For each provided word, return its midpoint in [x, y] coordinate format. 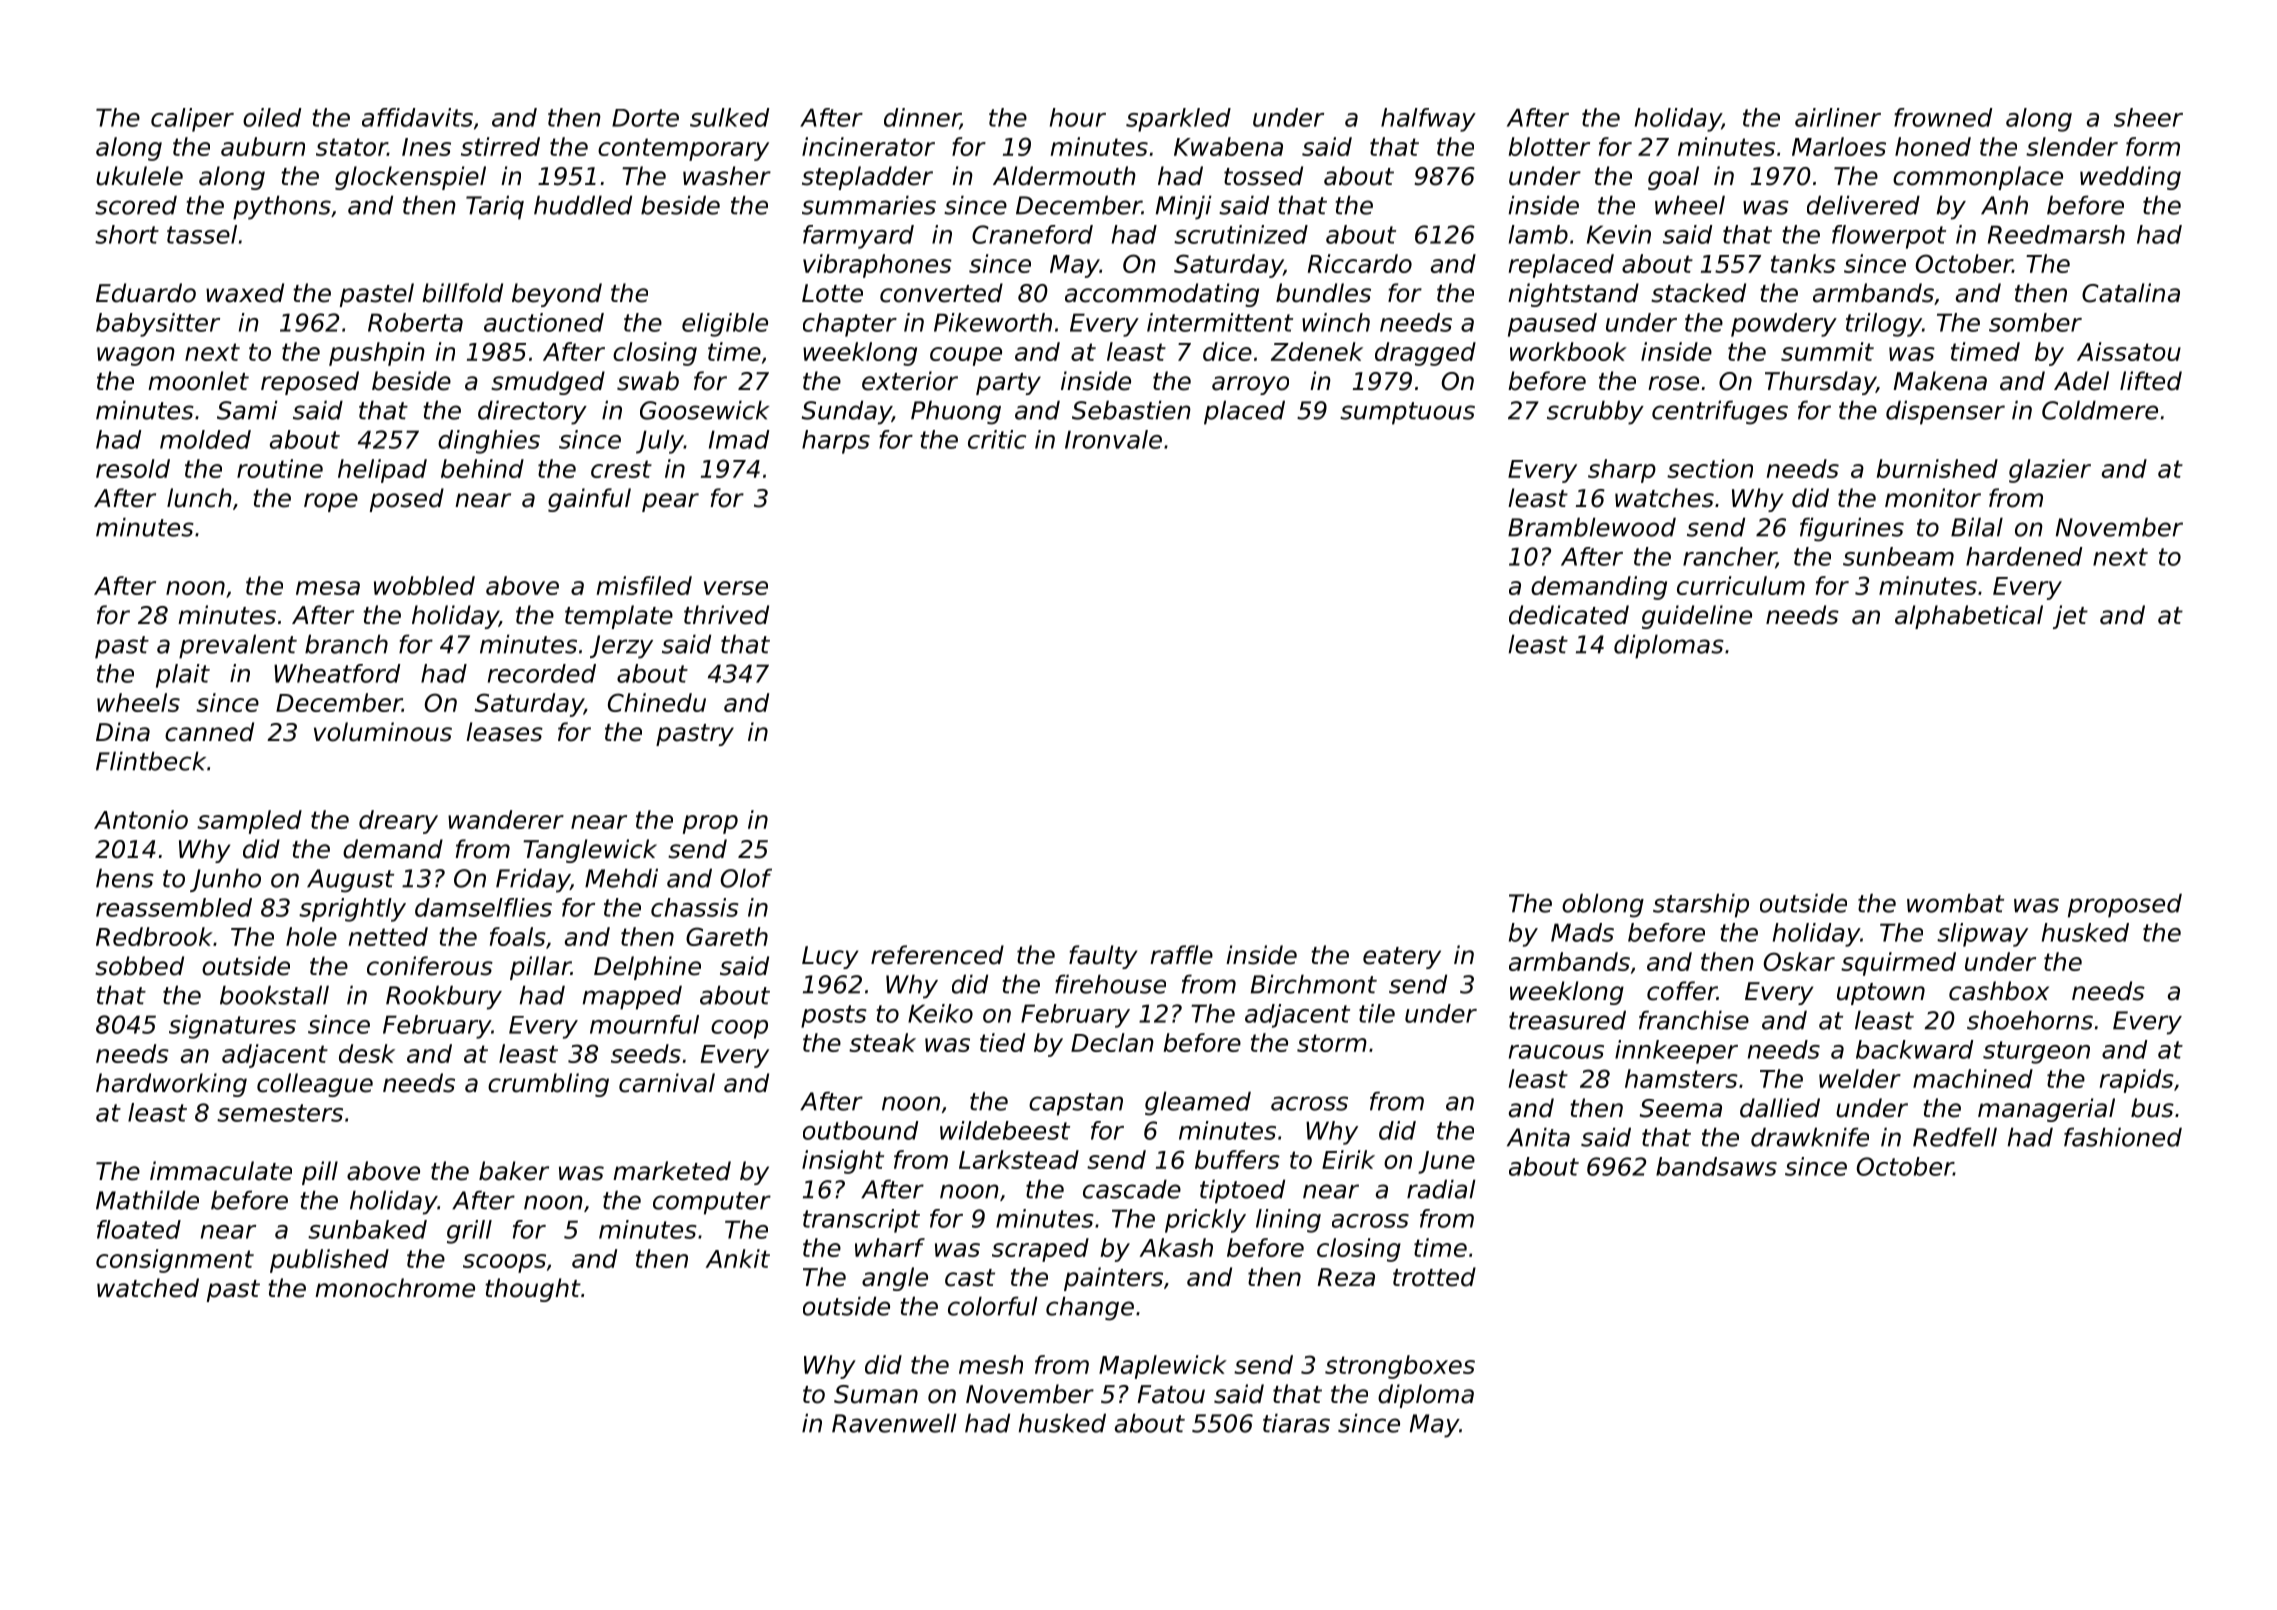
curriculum [1741, 585]
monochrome [395, 1288]
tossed [1263, 176]
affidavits [417, 117]
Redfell [1955, 1137]
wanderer [506, 819]
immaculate [221, 1171]
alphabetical [1969, 617]
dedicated [1569, 615]
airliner [1838, 117]
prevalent [238, 646]
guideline [1697, 617]
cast [970, 1278]
